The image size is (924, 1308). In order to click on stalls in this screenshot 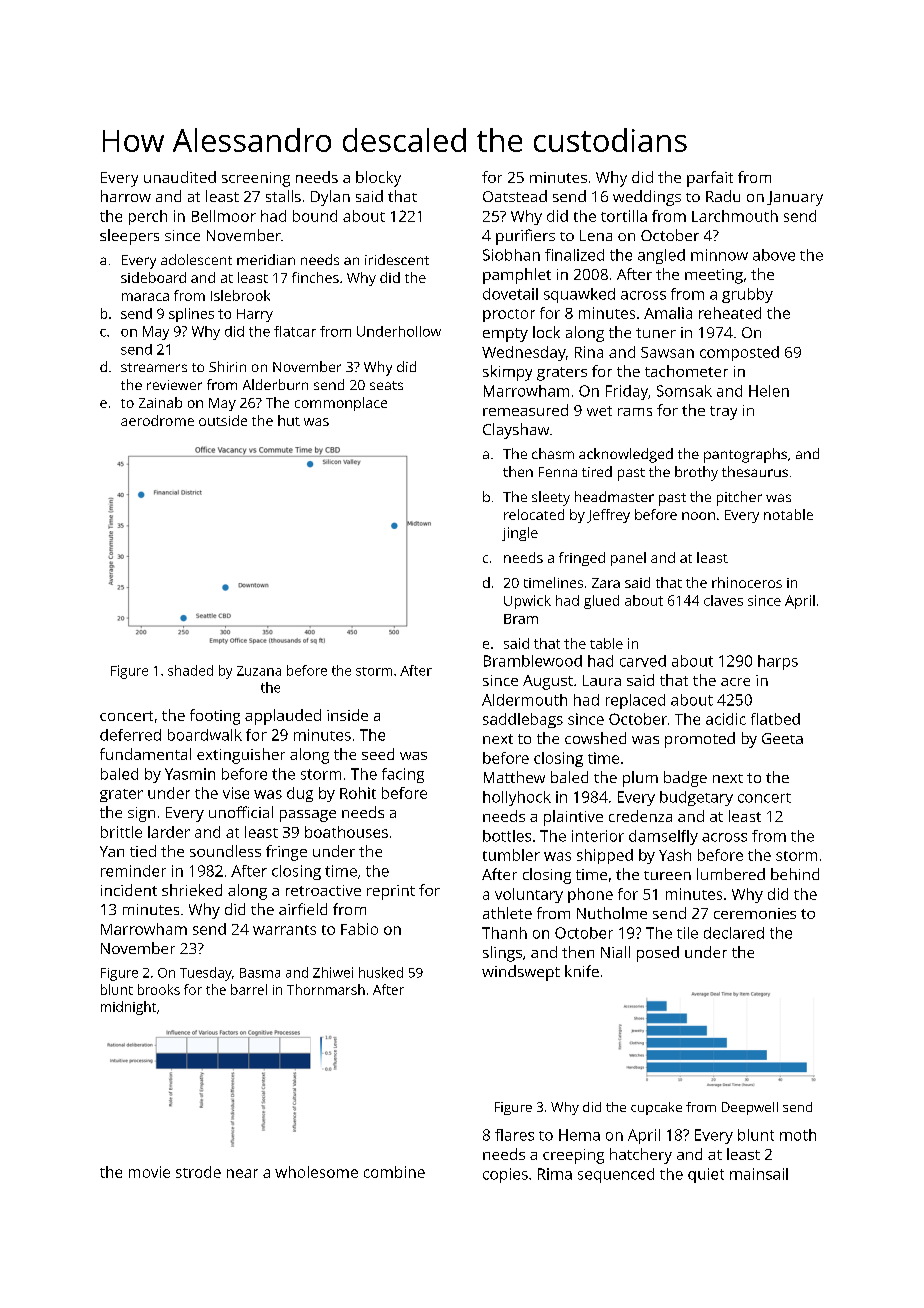, I will do `click(283, 196)`.
